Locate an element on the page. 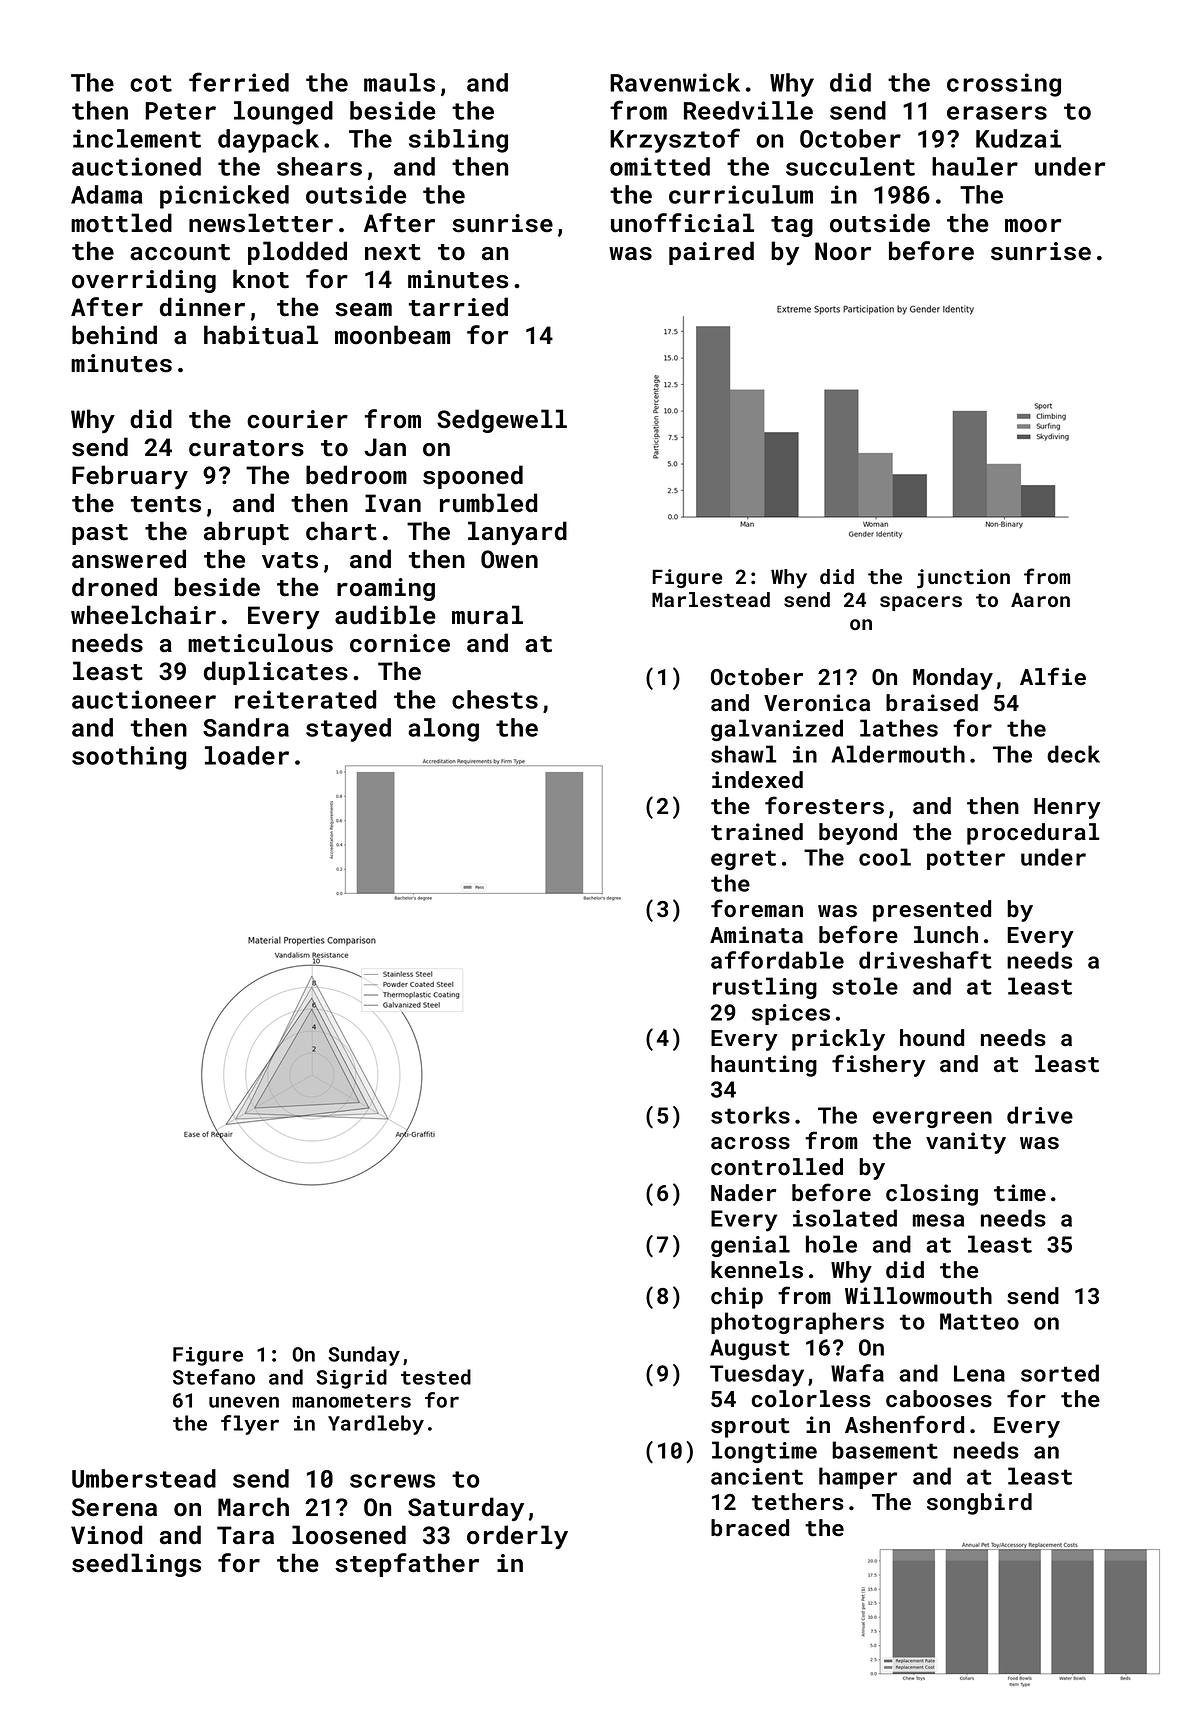 This image has height=1714, width=1184. soothing is located at coordinates (129, 758).
